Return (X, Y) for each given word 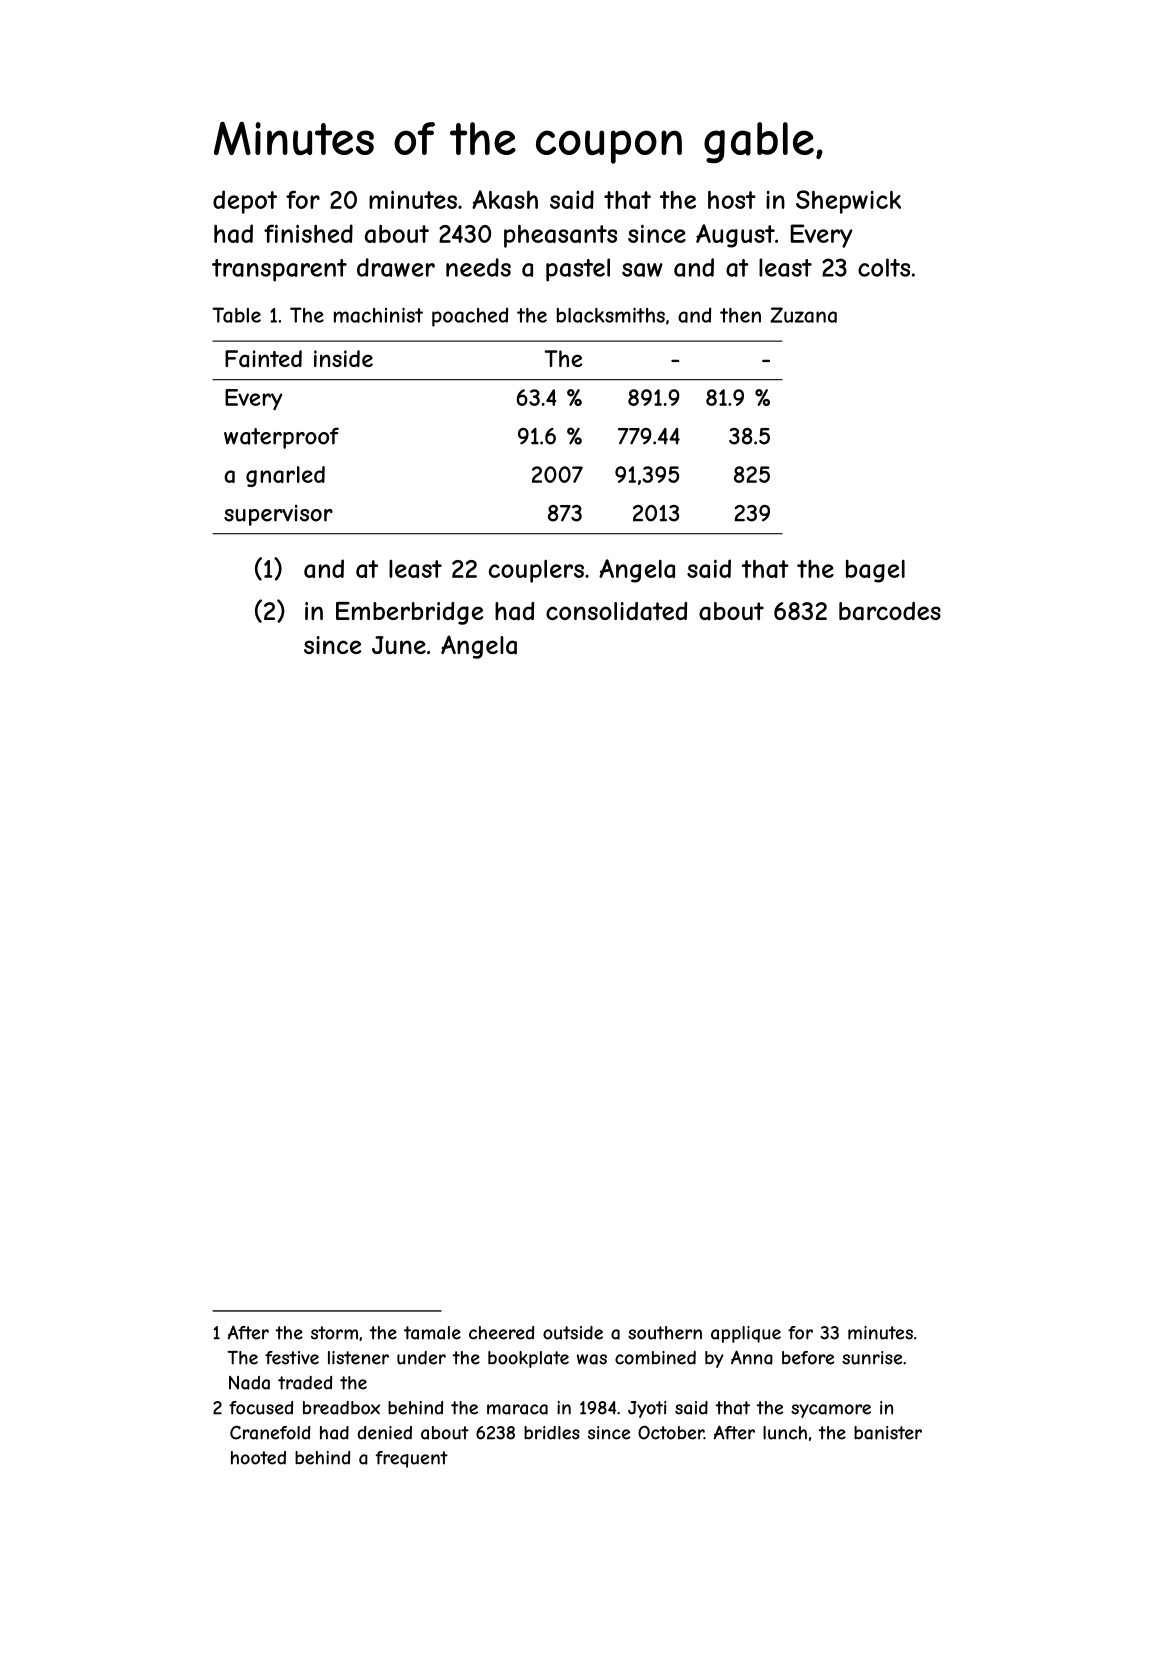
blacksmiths (611, 315)
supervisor (278, 515)
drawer (396, 267)
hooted (258, 1458)
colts (884, 267)
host (732, 200)
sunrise (872, 1358)
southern (665, 1333)
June (399, 645)
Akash (505, 199)
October (671, 1432)
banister (888, 1433)
